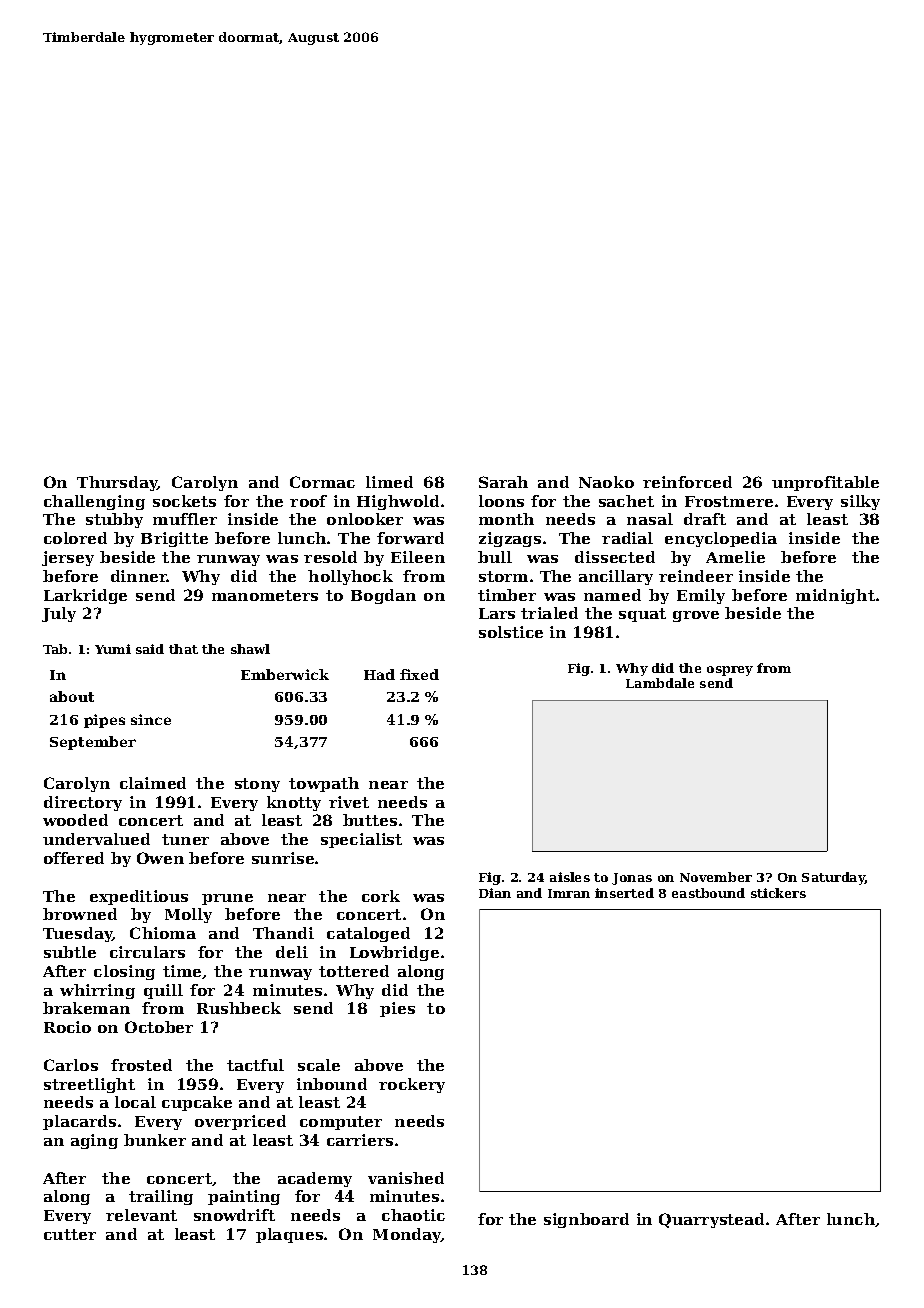 The height and width of the page is (1308, 924). I want to click on unprofitable, so click(825, 483).
